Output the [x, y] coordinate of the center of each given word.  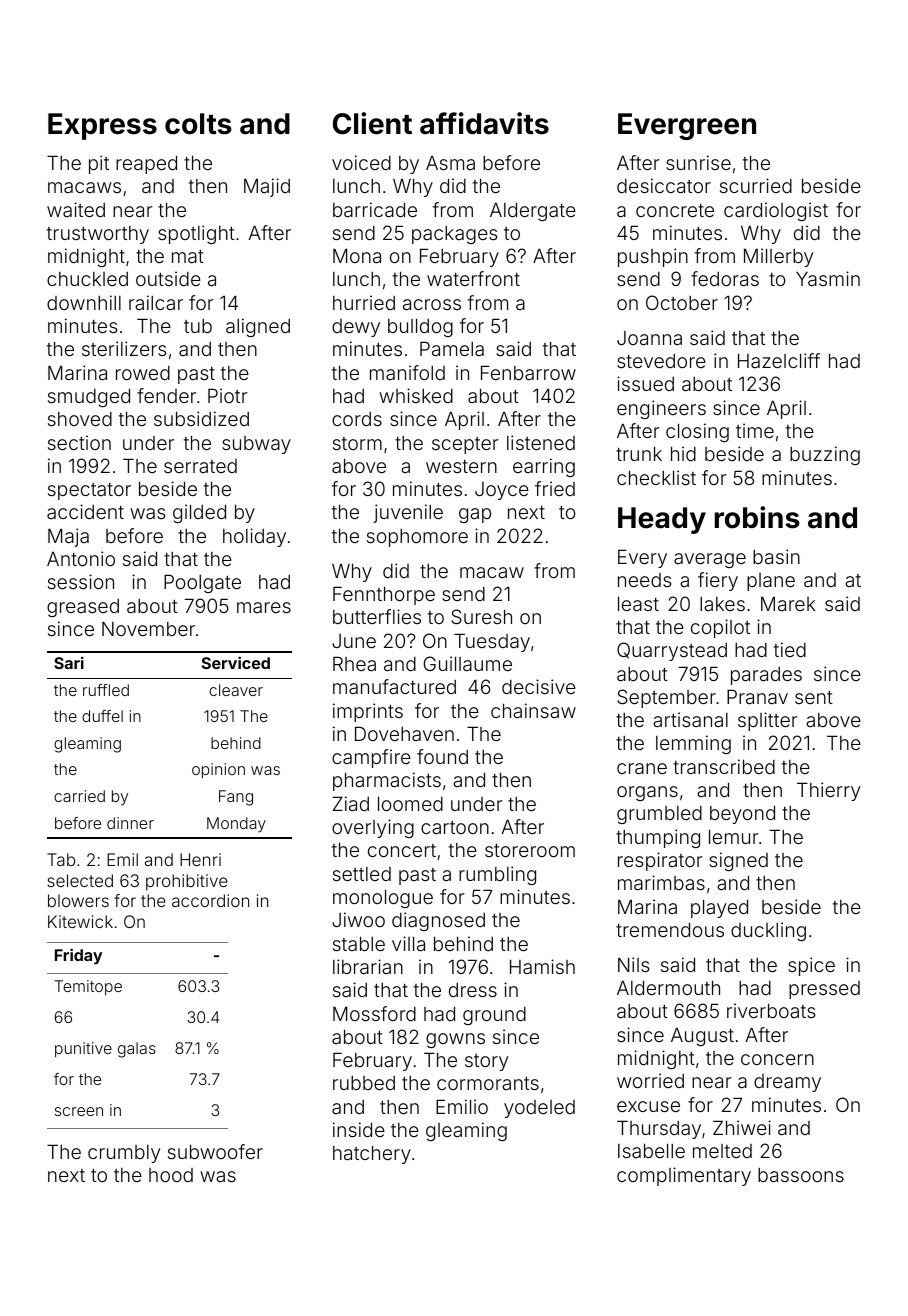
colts [198, 124]
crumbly [124, 1154]
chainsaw [533, 710]
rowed [143, 373]
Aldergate [533, 211]
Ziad [351, 803]
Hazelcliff [779, 360]
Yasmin [828, 278]
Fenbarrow [528, 372]
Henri [200, 859]
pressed [824, 990]
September [666, 698]
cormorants [488, 1083]
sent [814, 697]
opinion [218, 771]
